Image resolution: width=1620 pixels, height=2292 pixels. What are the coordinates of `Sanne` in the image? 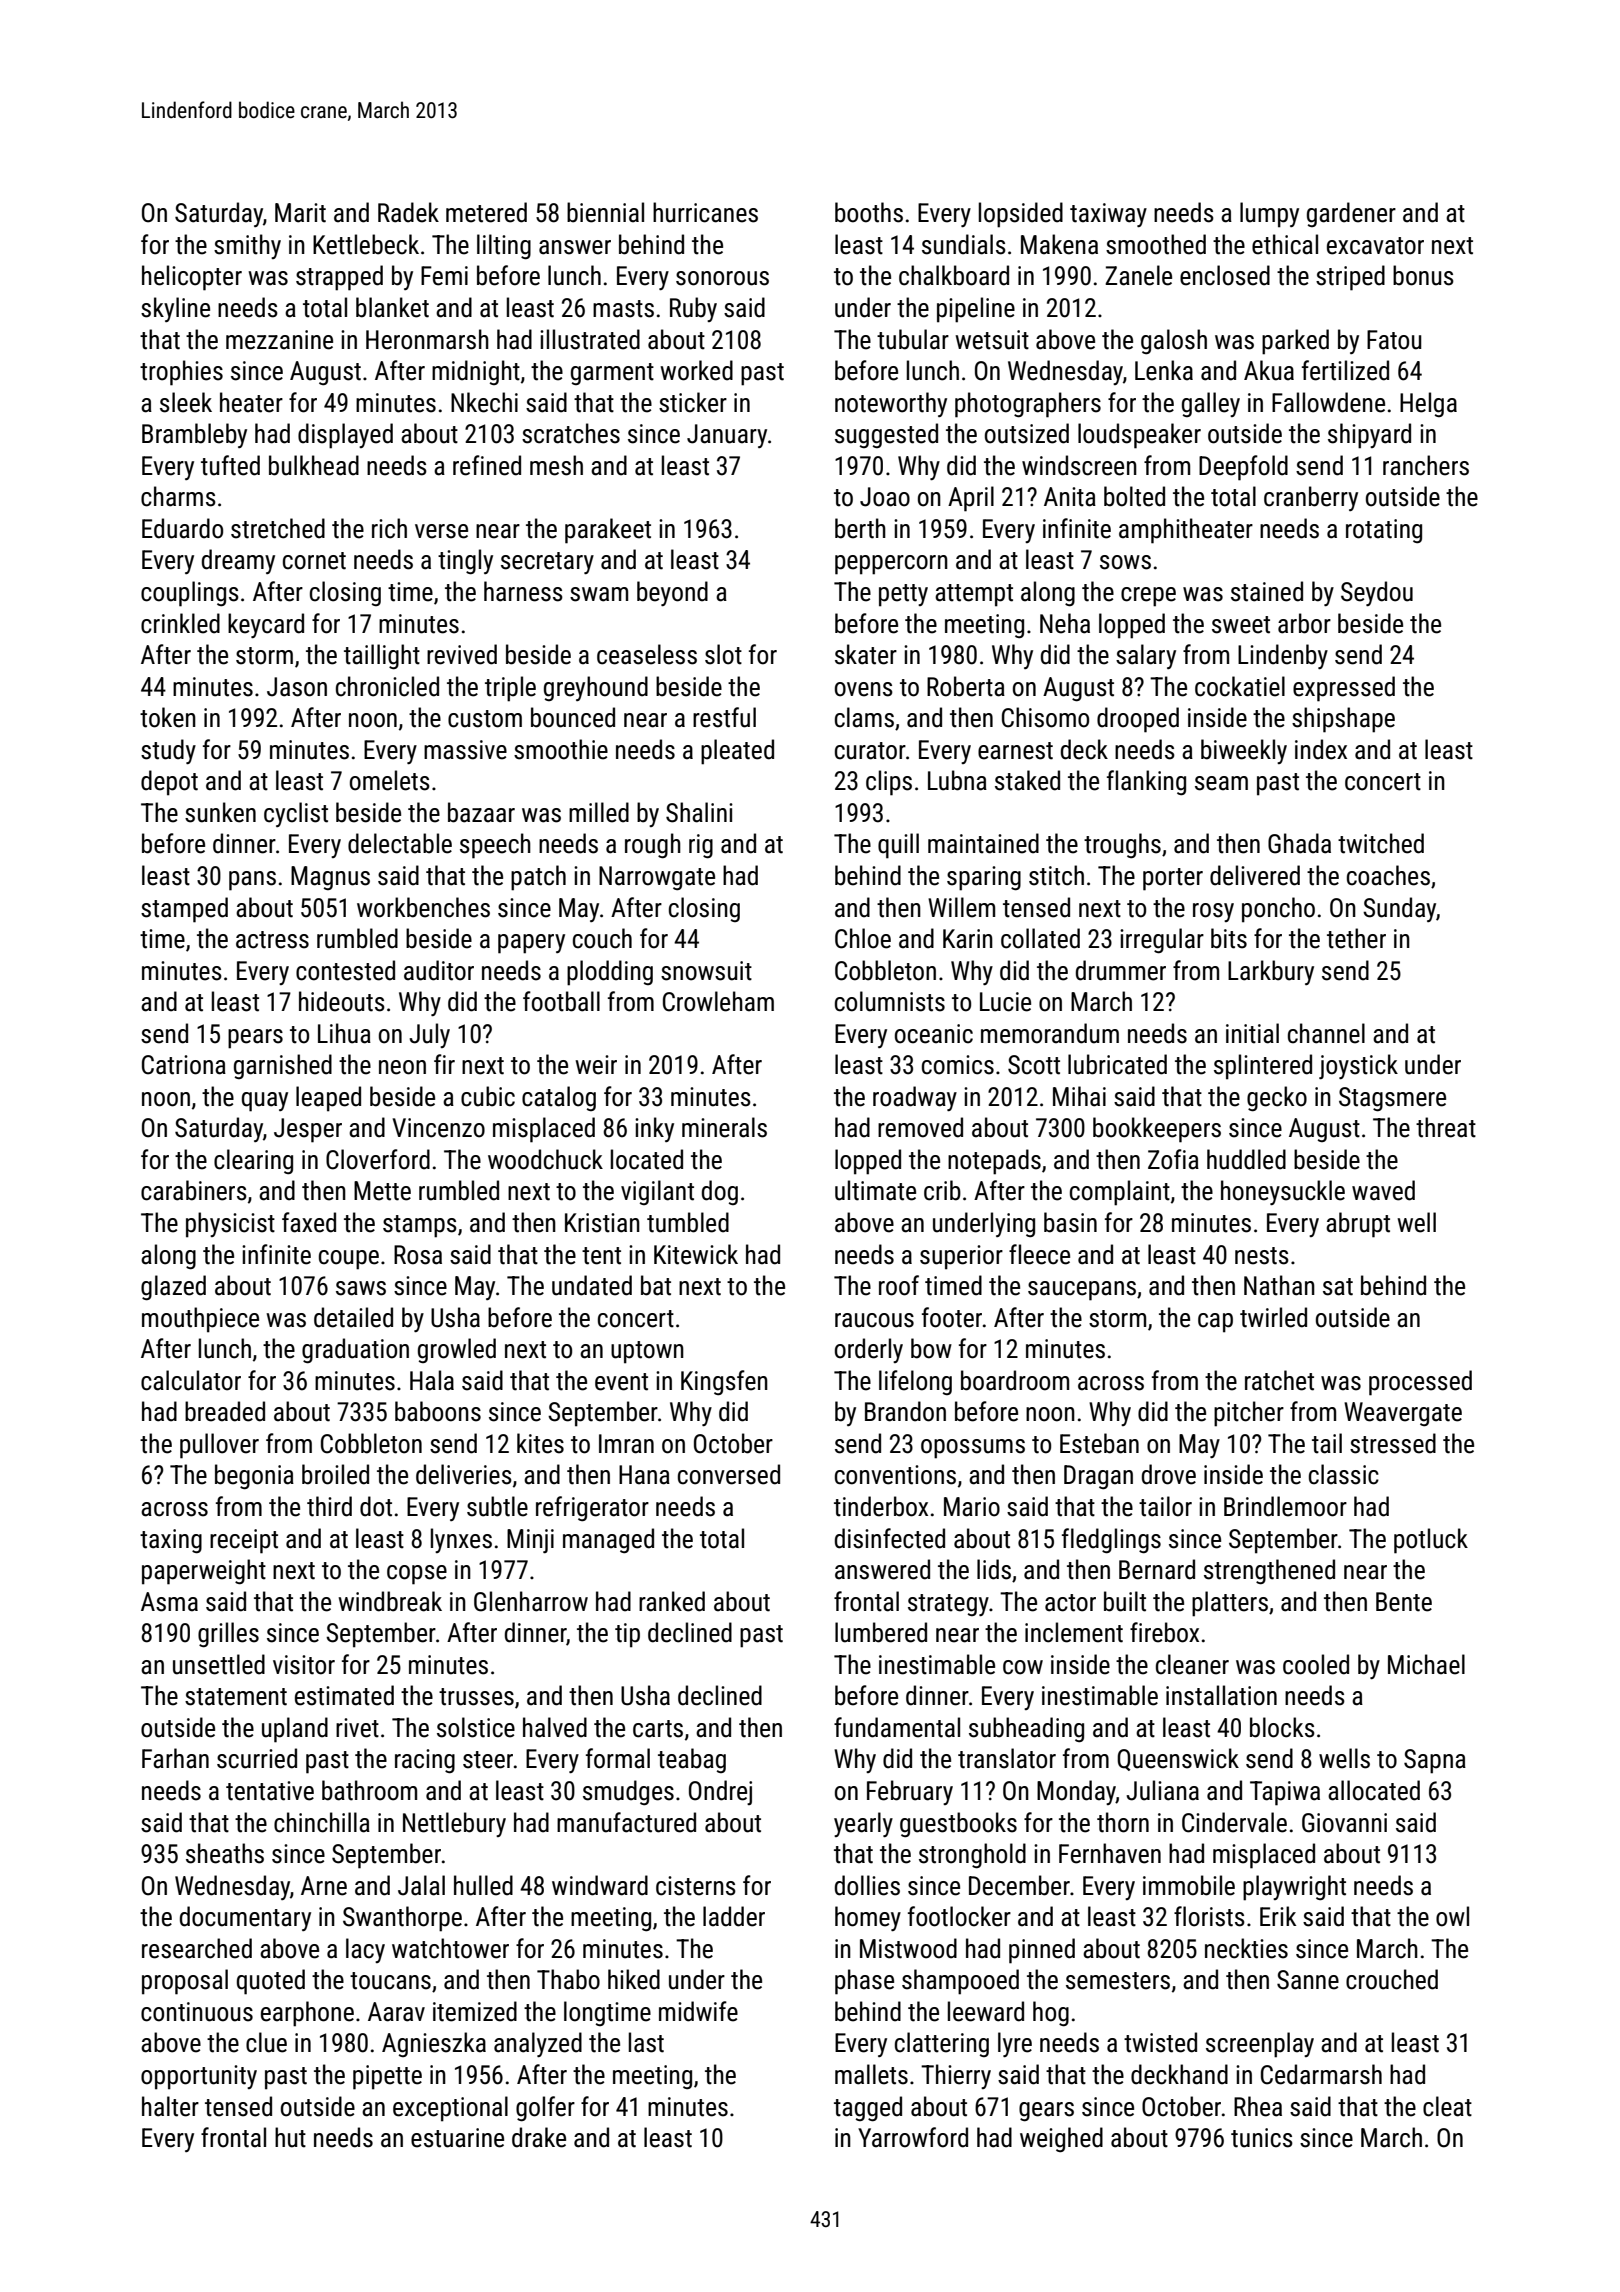 It's located at (1308, 1980).
